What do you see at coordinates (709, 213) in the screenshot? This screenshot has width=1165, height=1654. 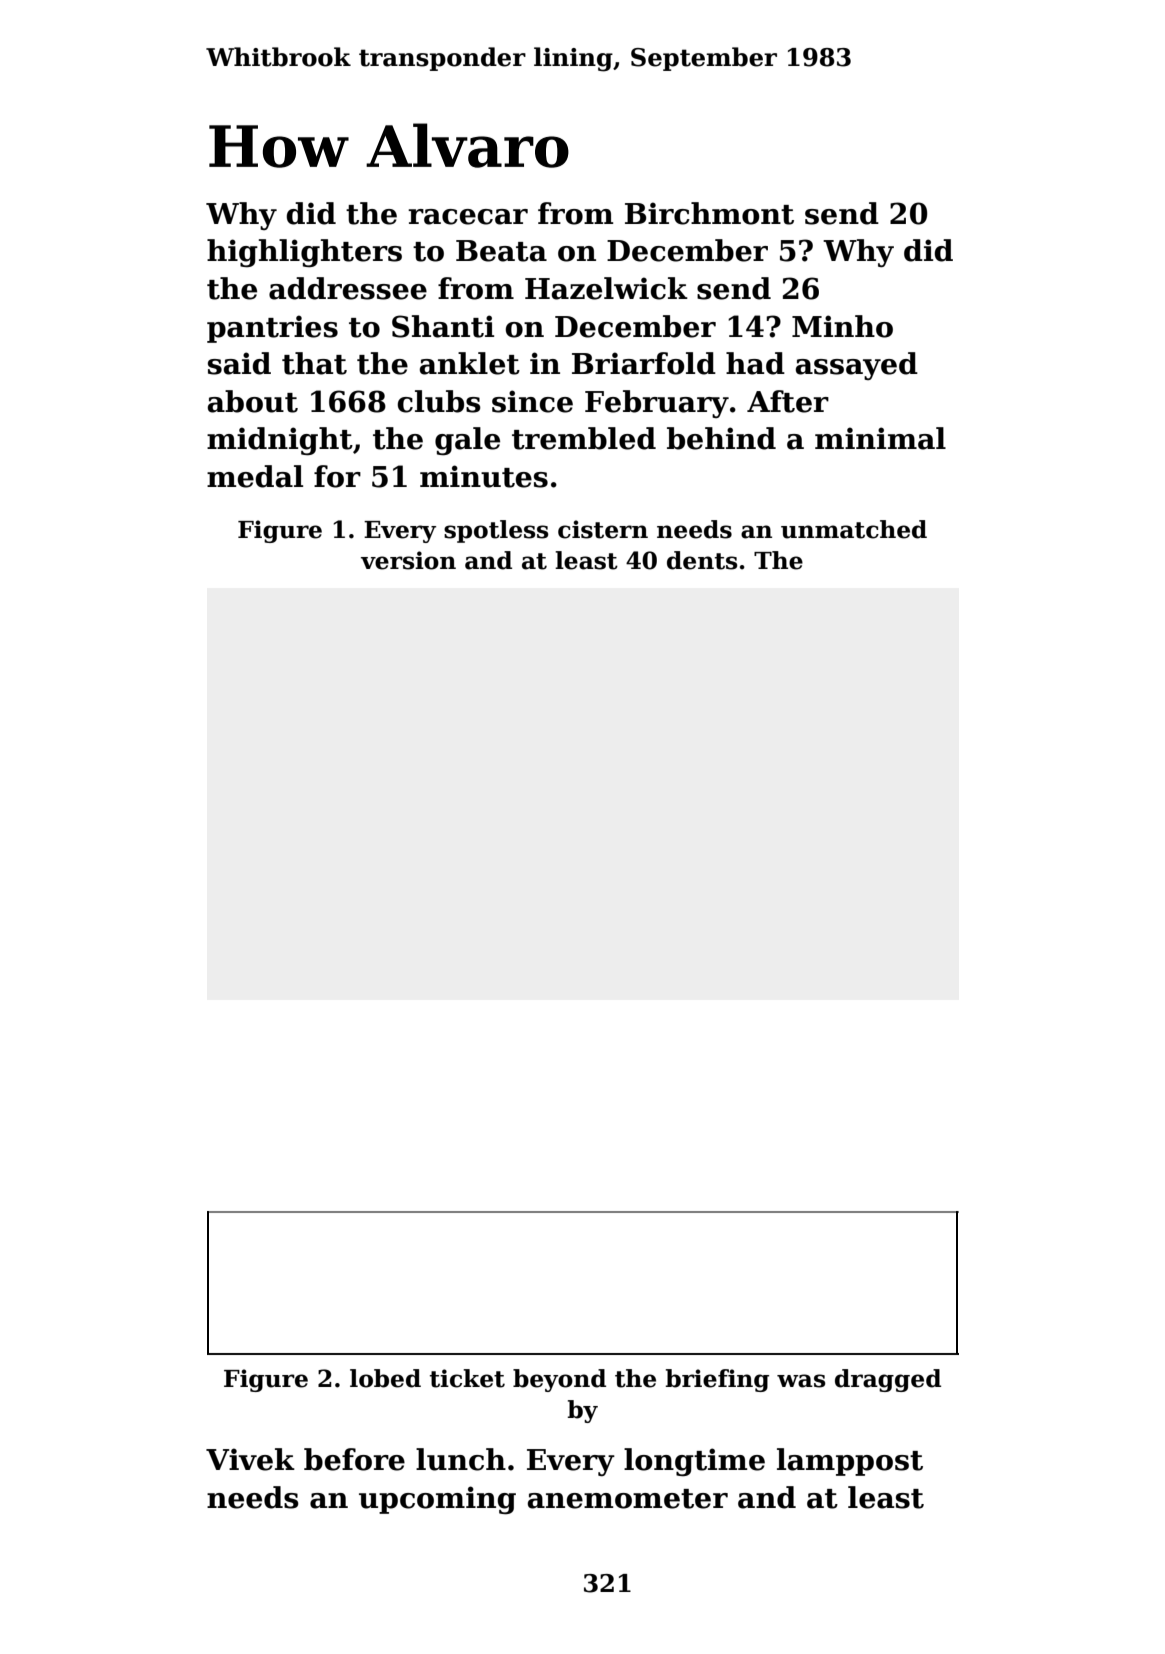 I see `Birchmont` at bounding box center [709, 213].
